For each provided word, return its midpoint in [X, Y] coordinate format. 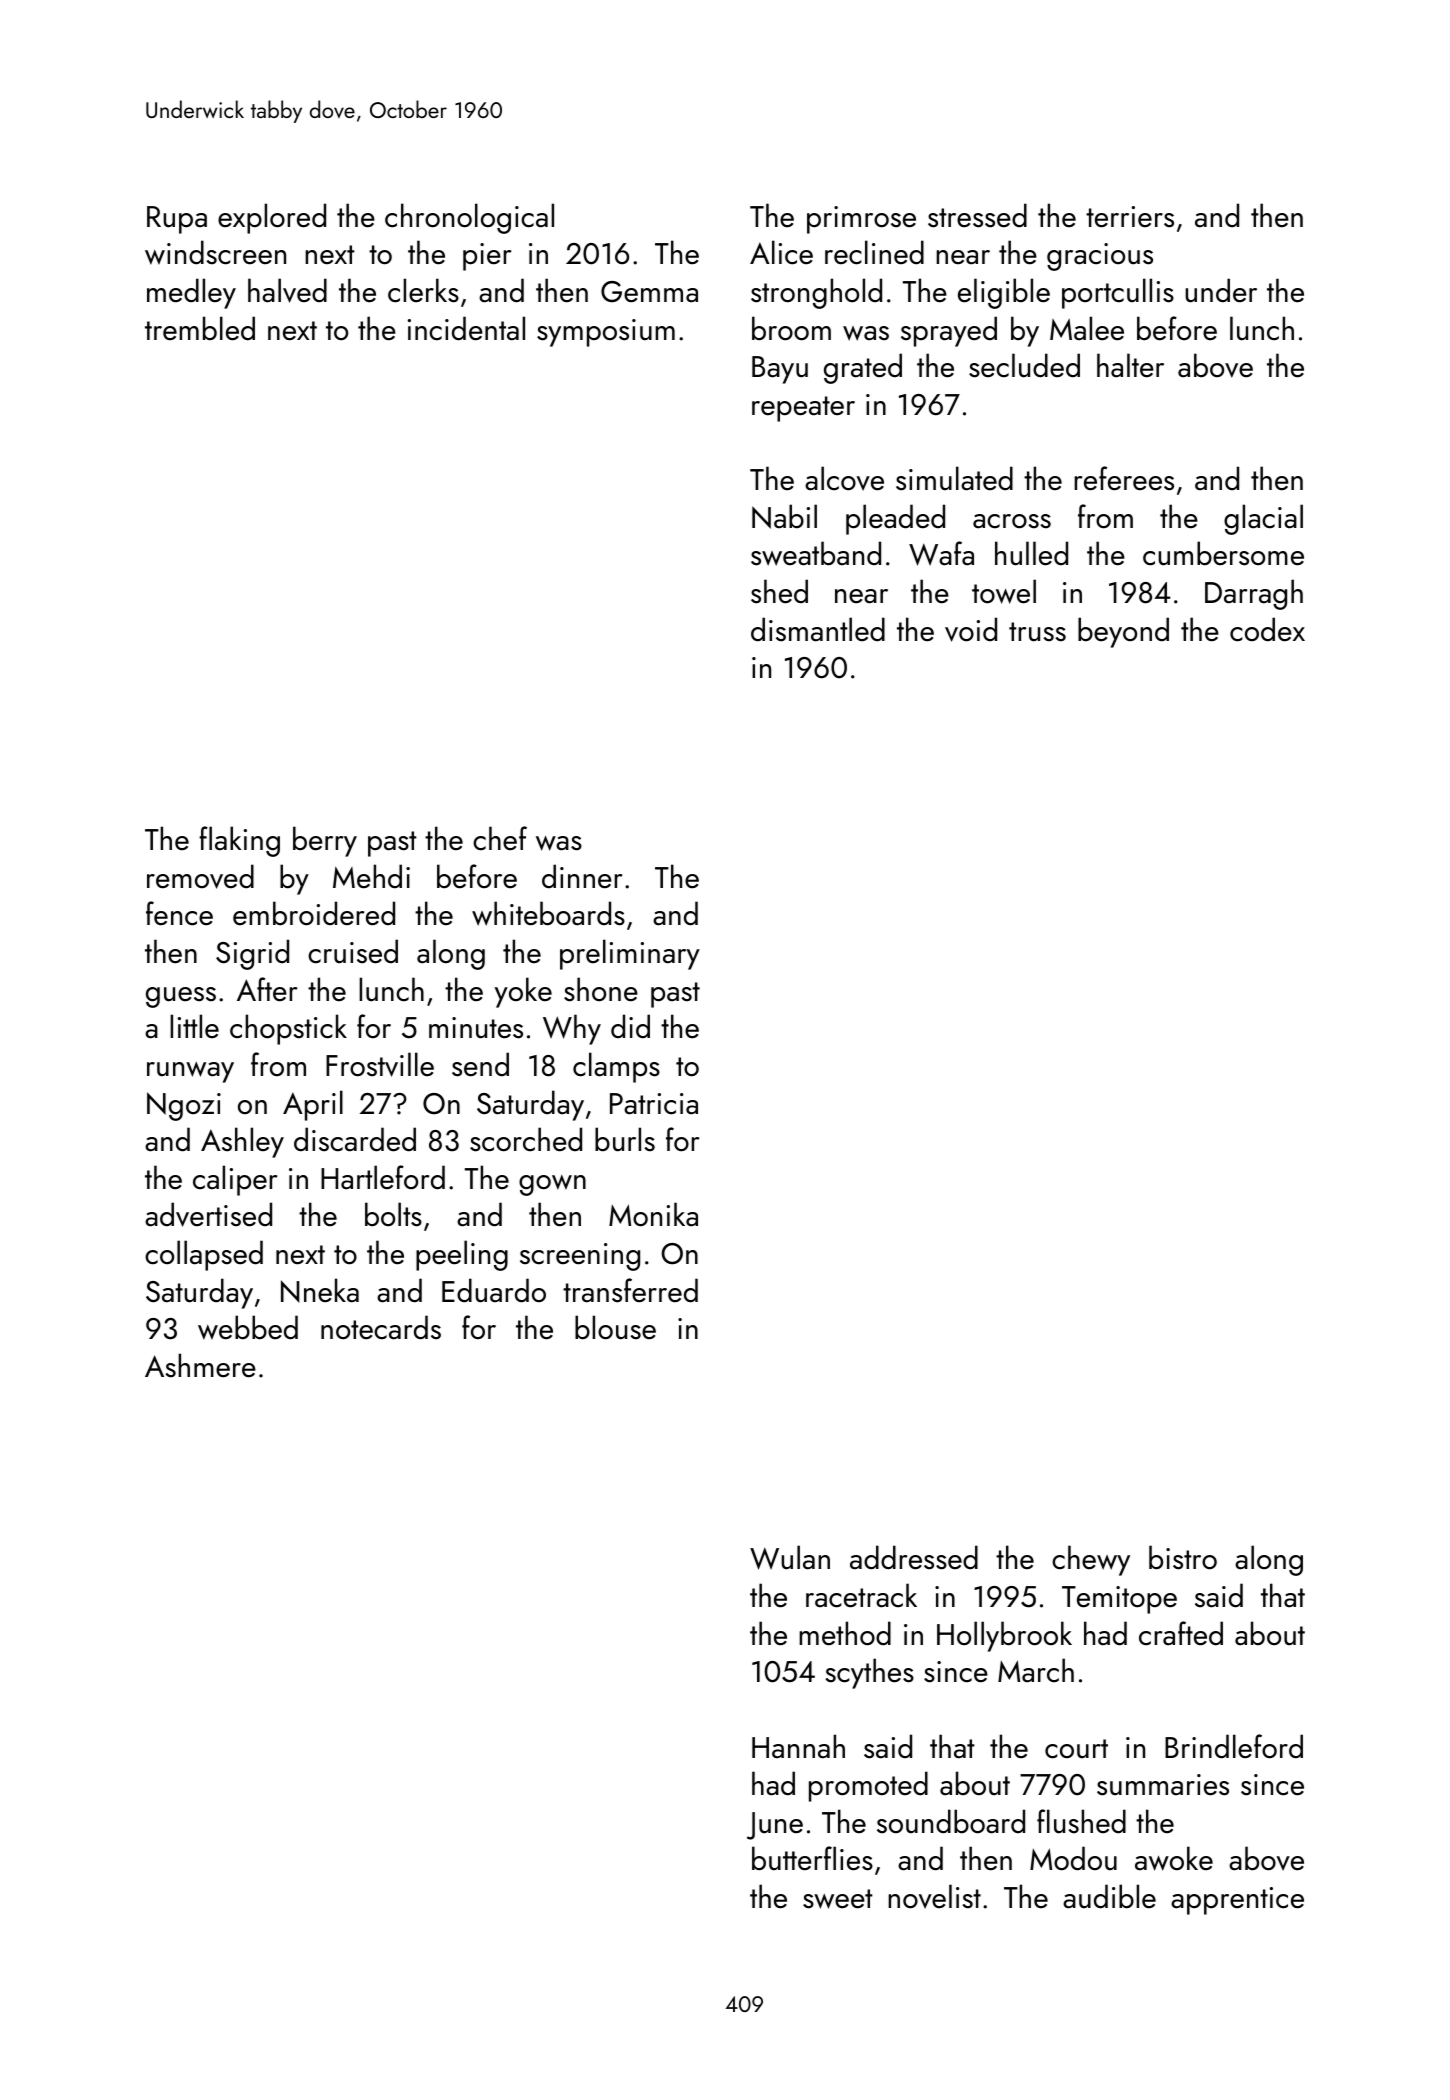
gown [552, 1185]
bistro [1183, 1557]
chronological [469, 218]
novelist [934, 1896]
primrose [861, 220]
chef [500, 838]
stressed [977, 215]
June [775, 1826]
